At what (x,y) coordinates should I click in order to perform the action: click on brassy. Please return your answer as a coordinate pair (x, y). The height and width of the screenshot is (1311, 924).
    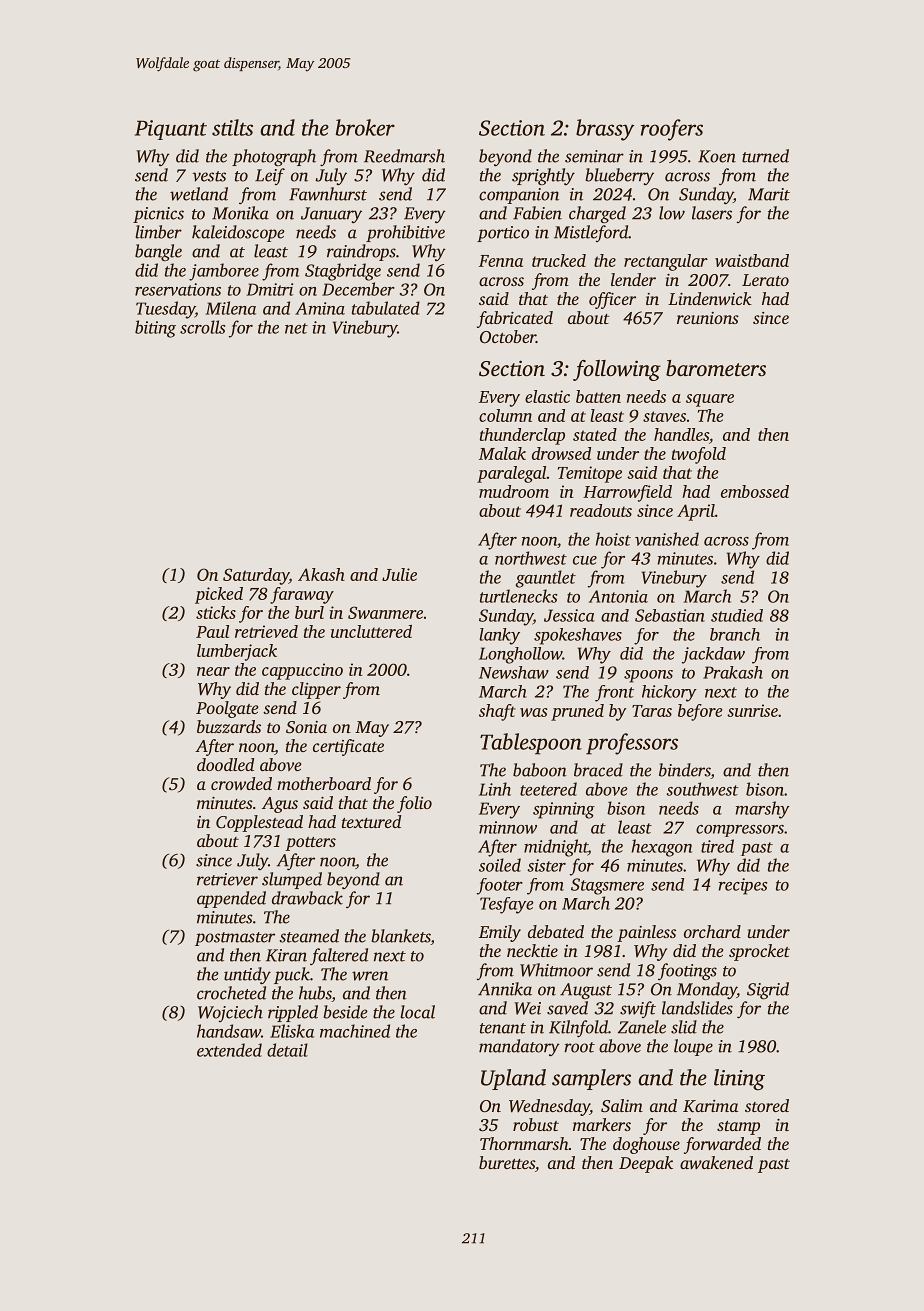
    Looking at the image, I should click on (605, 130).
